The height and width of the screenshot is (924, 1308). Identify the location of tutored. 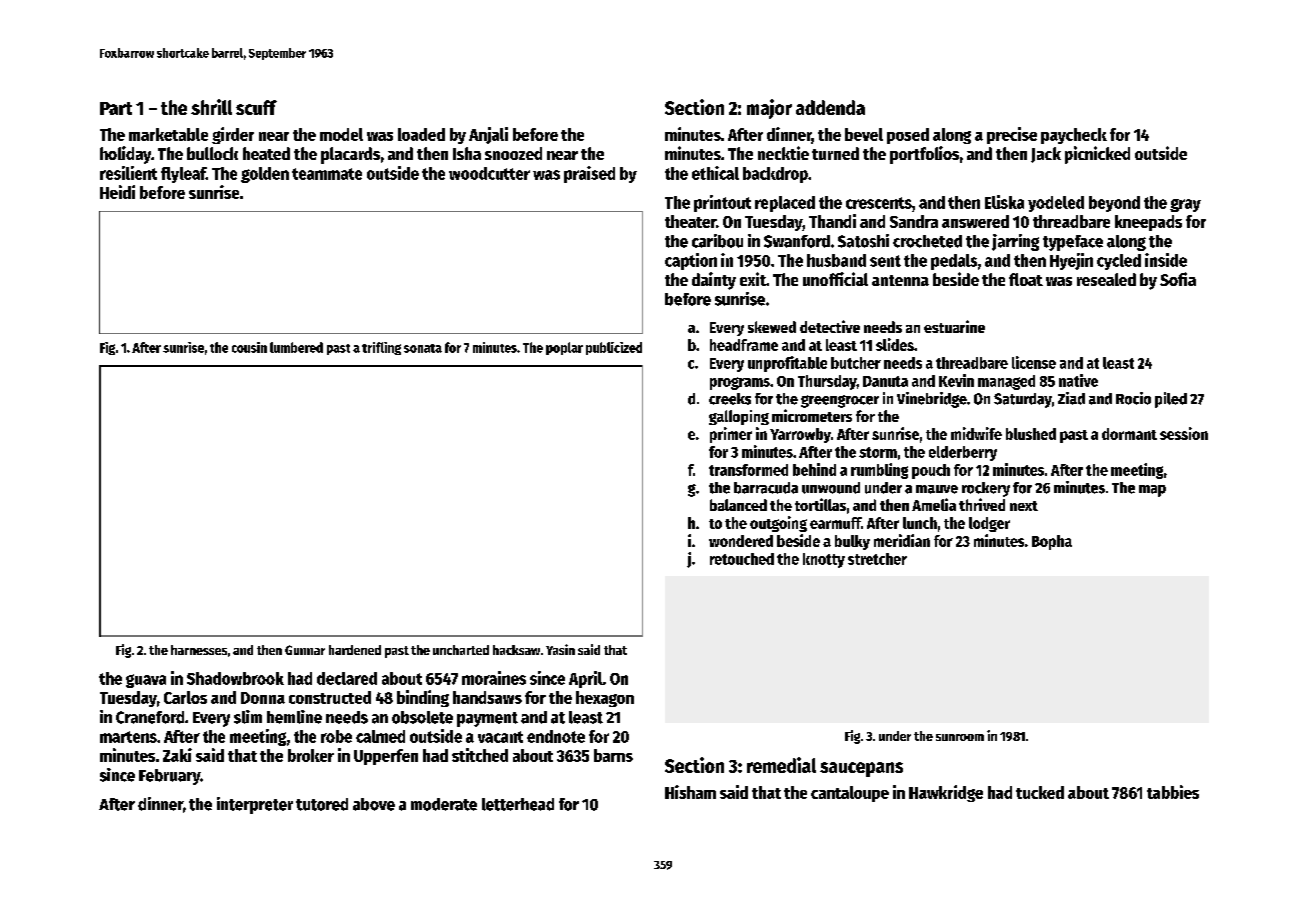
(322, 804).
